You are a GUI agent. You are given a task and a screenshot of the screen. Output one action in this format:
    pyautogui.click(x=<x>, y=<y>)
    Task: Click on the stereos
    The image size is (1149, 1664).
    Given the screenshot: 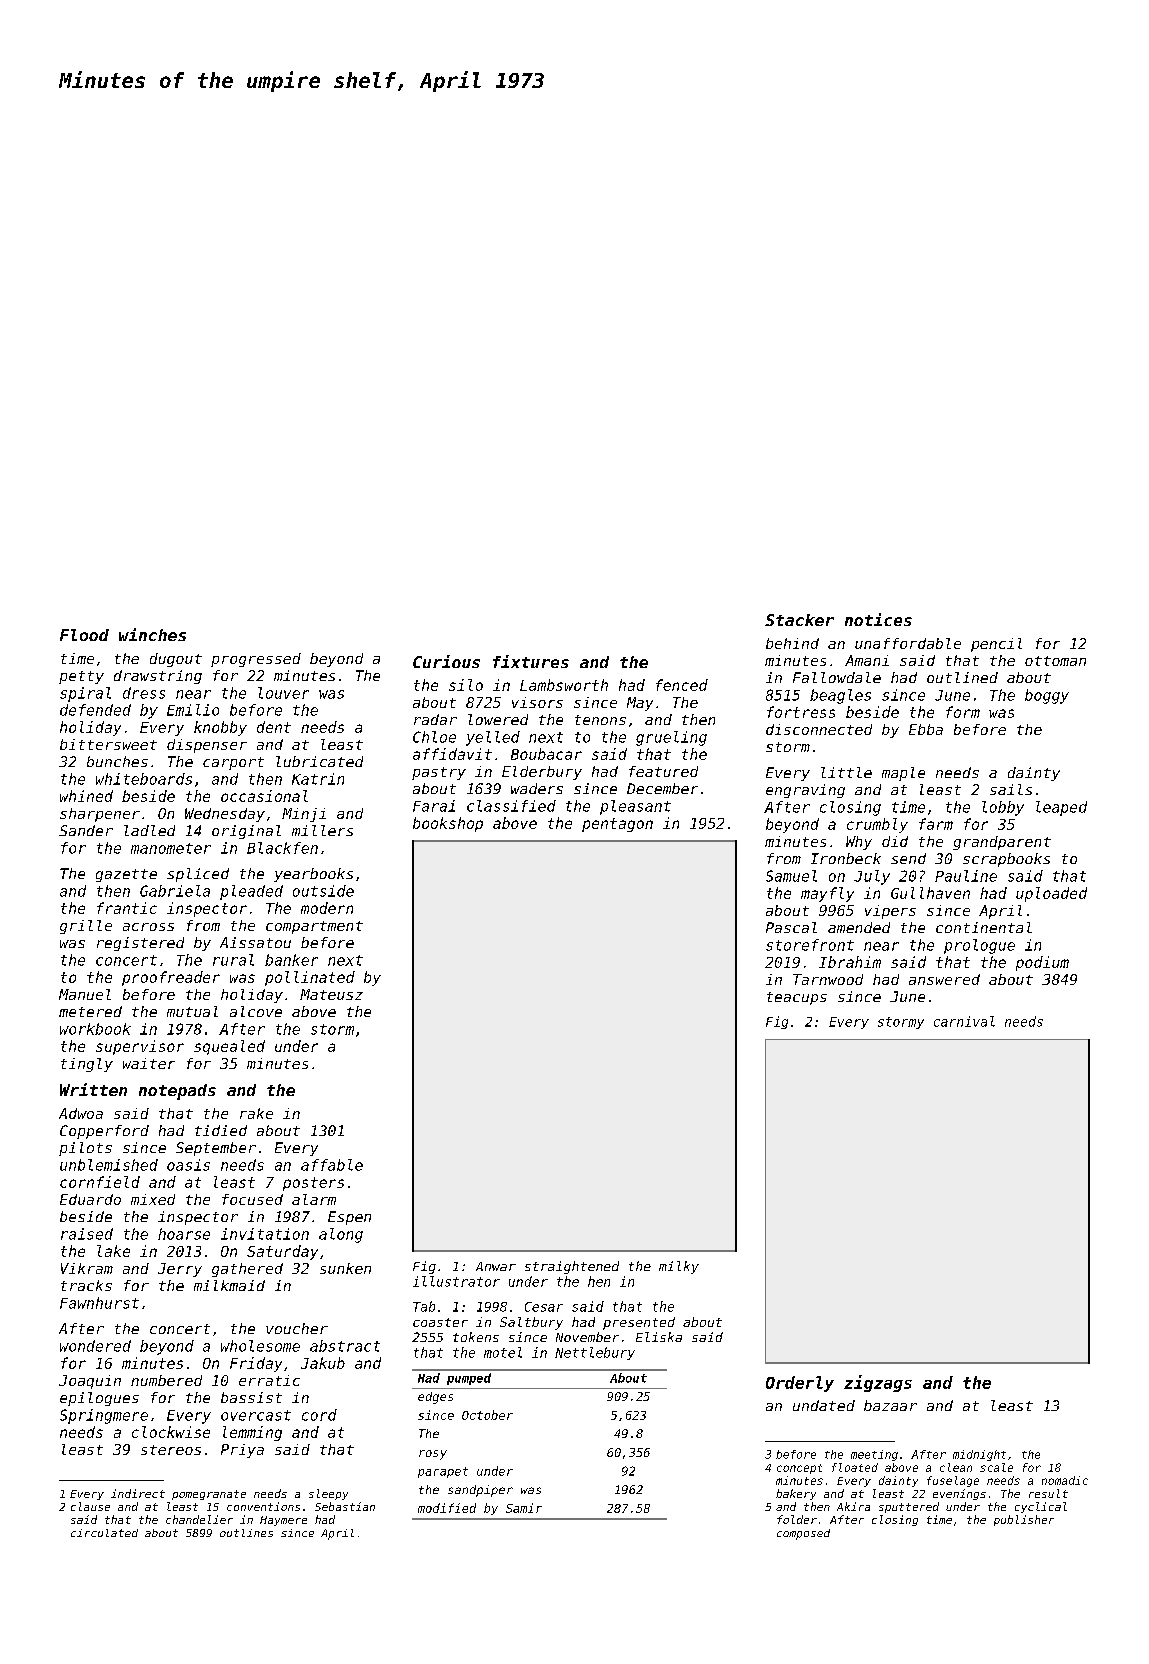 What is the action you would take?
    pyautogui.click(x=171, y=1450)
